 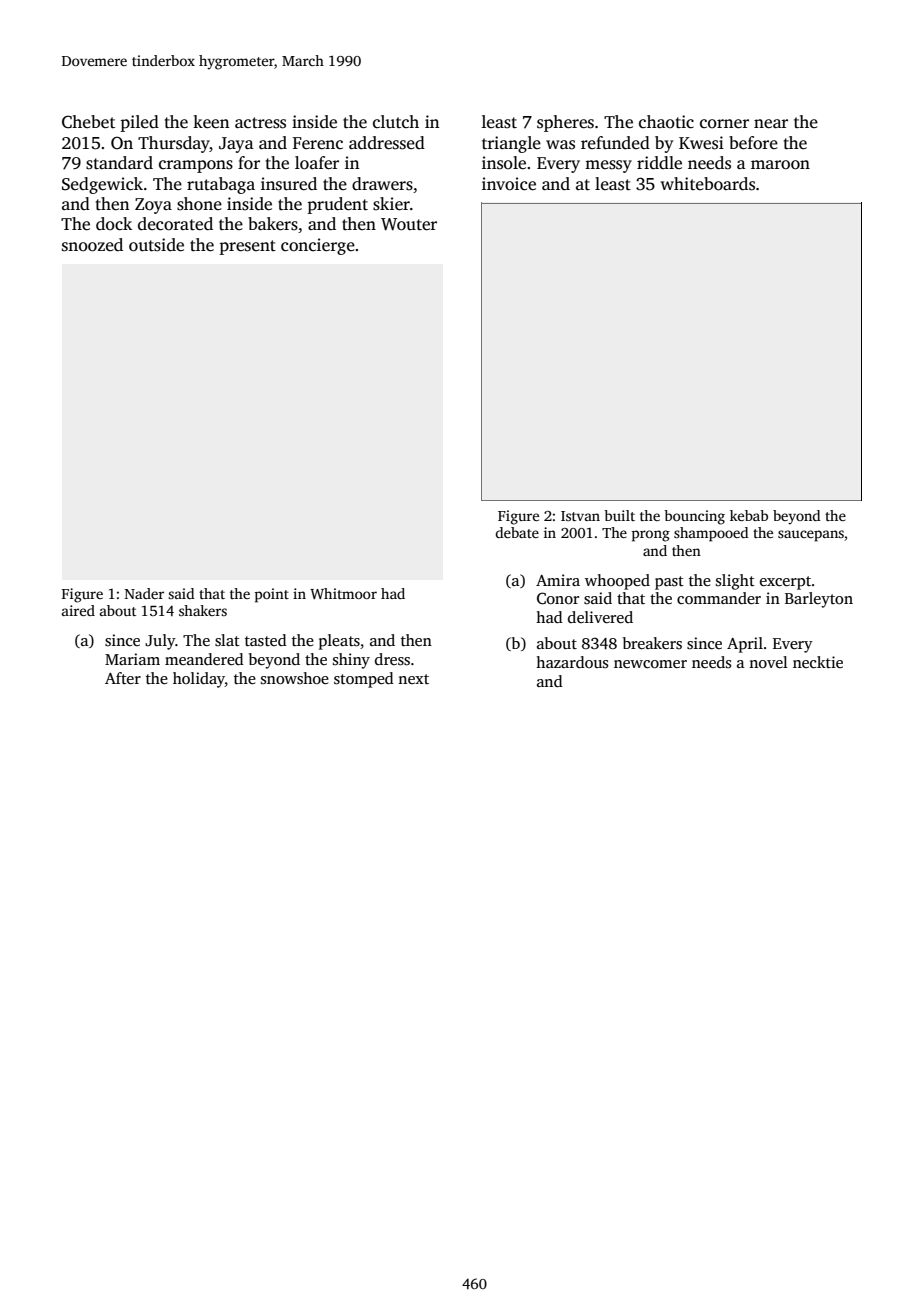 What do you see at coordinates (199, 204) in the page?
I see `shone` at bounding box center [199, 204].
